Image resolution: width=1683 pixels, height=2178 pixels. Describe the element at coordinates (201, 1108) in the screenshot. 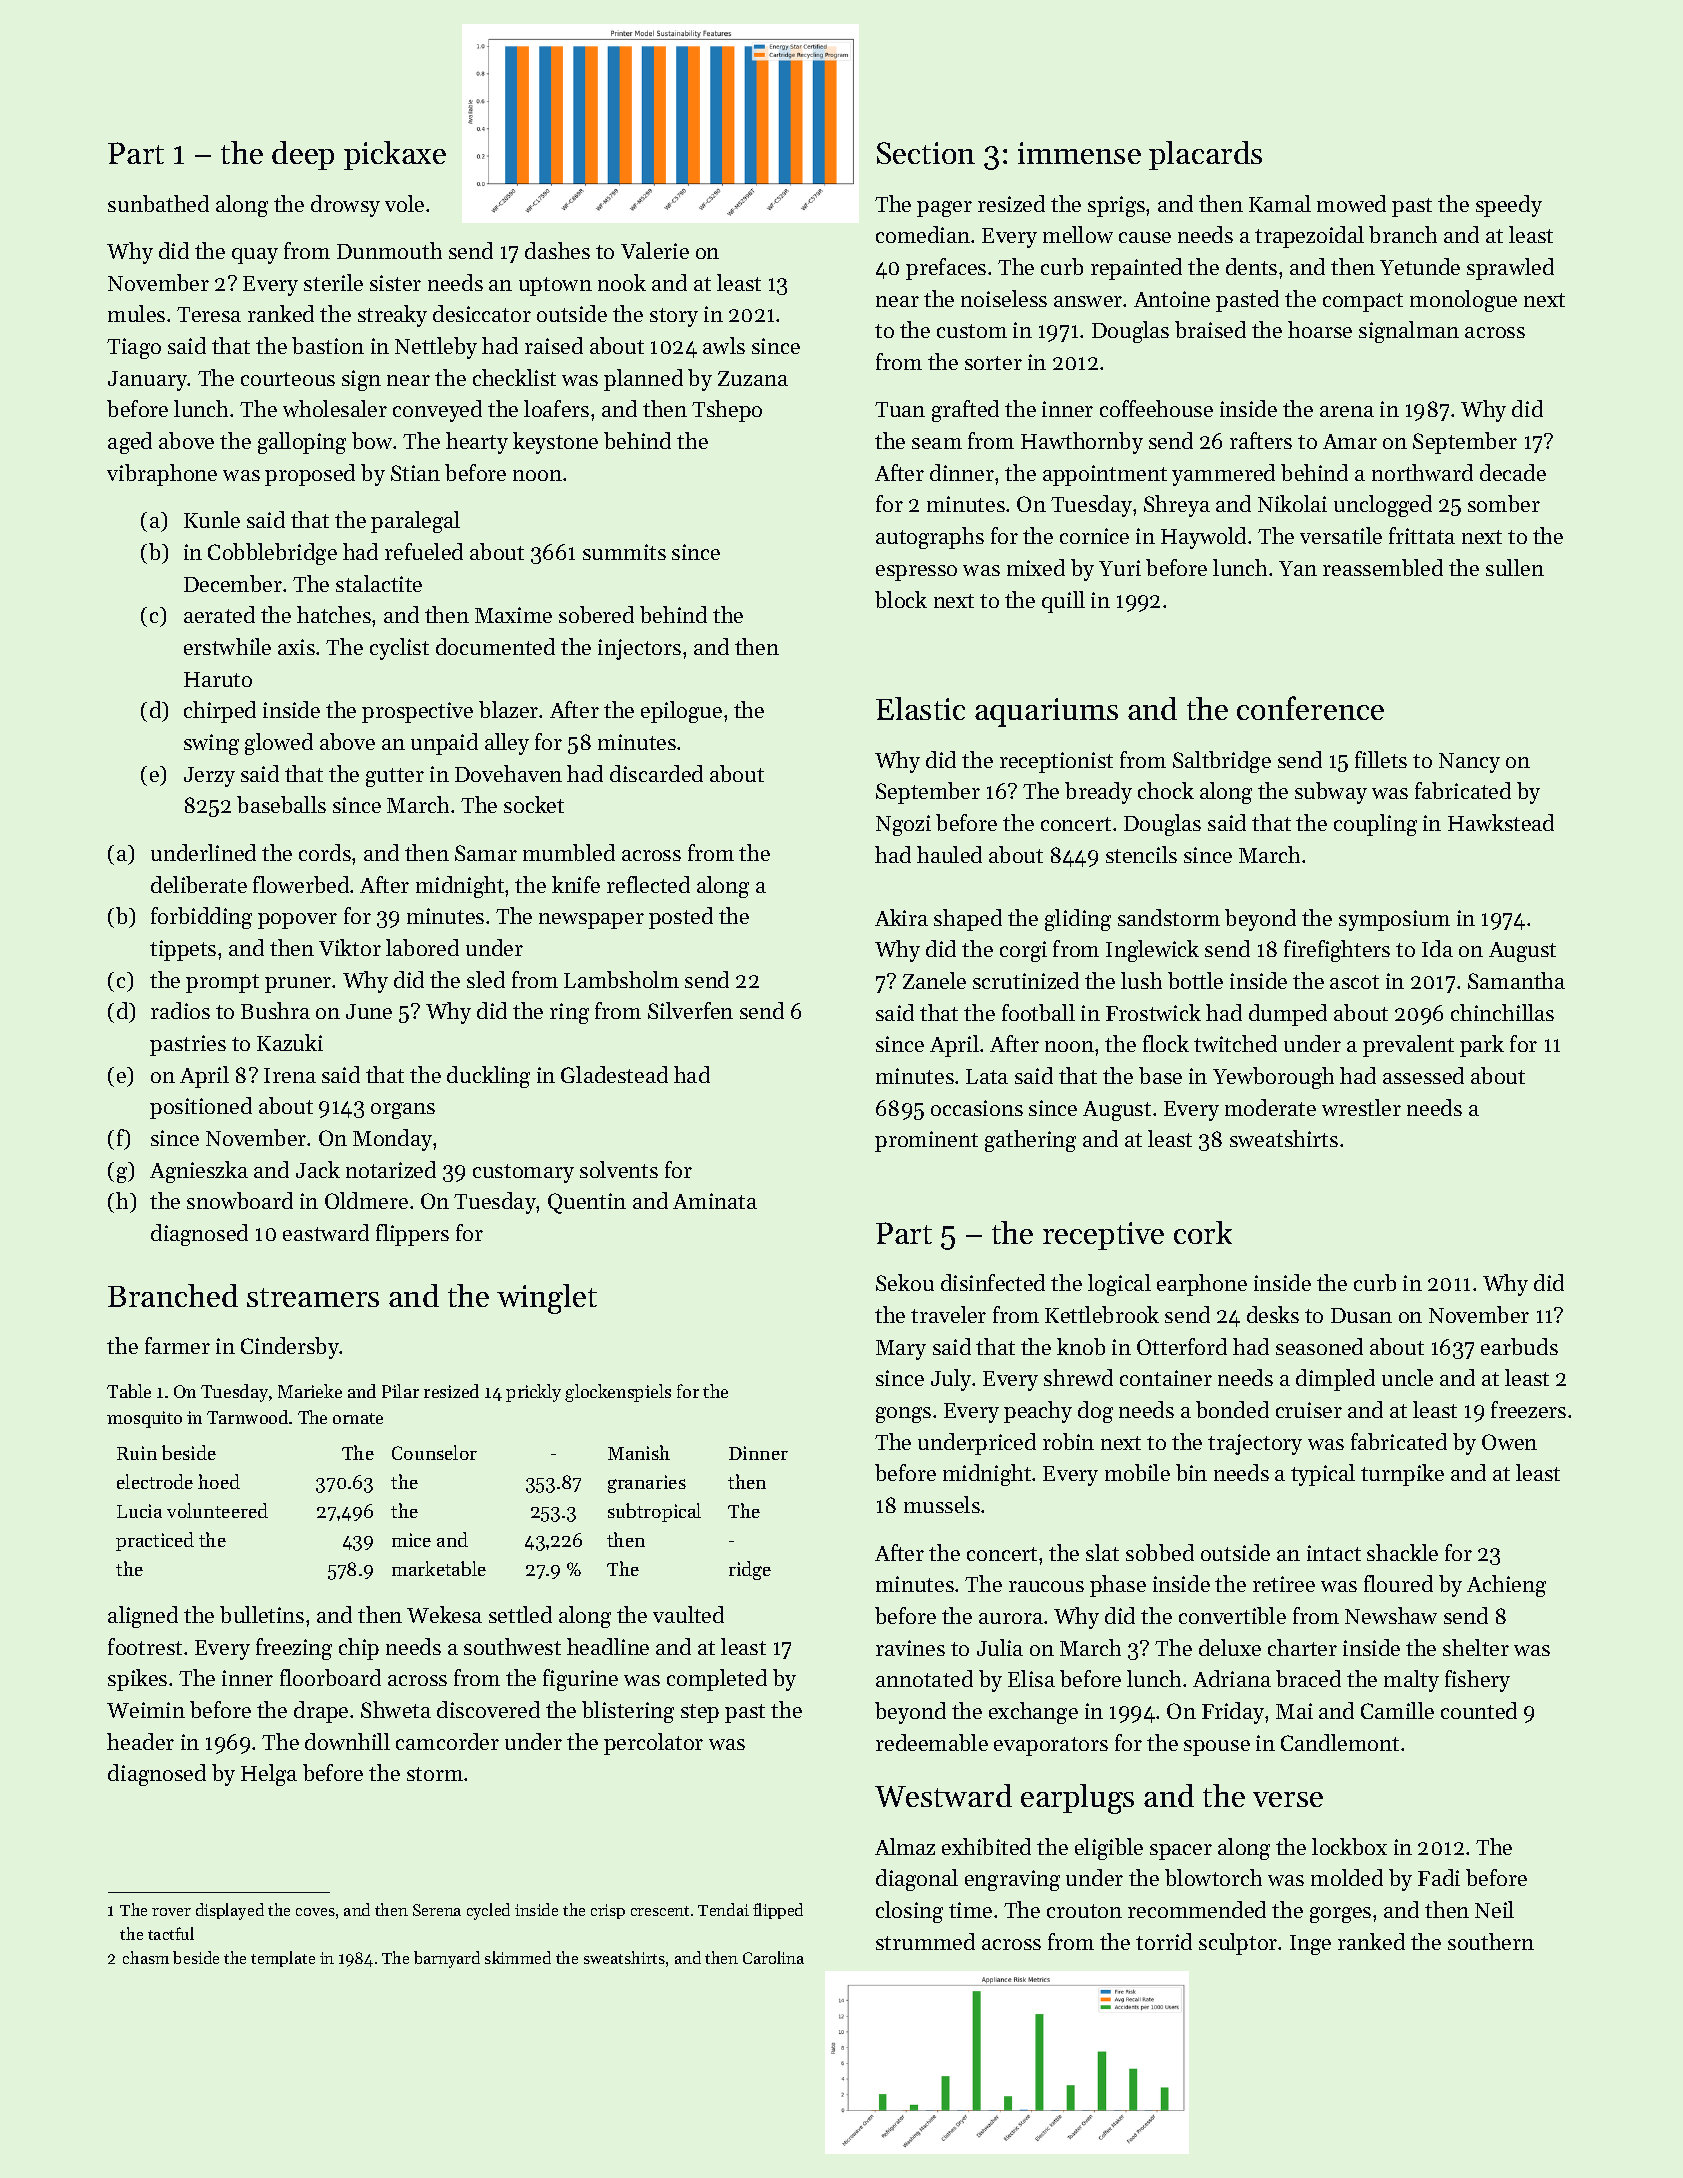

I see `positioned` at that location.
